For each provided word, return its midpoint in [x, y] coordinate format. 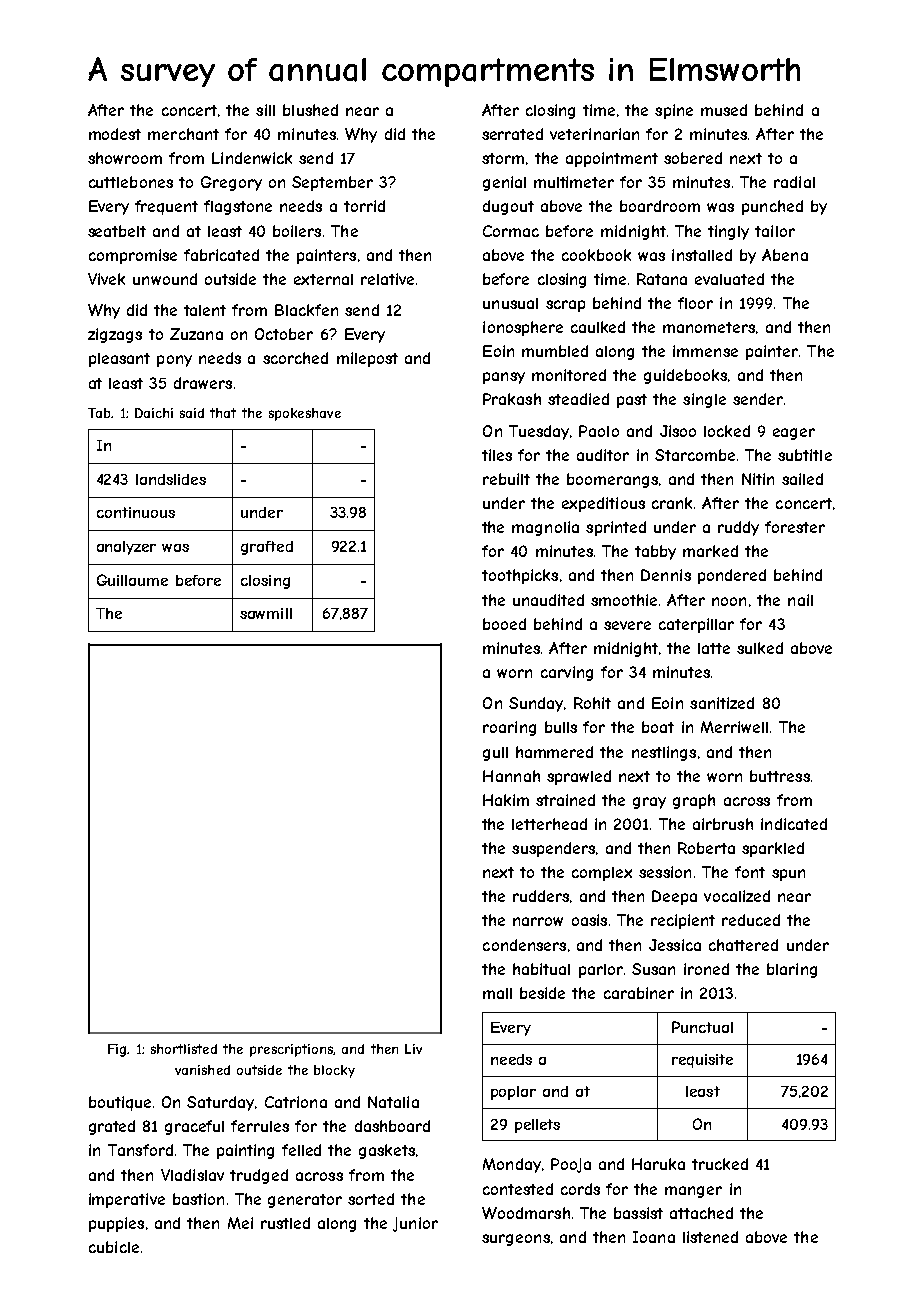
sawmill [266, 613]
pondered [732, 576]
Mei [240, 1223]
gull [495, 754]
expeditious [603, 504]
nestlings [664, 753]
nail [800, 600]
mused [724, 110]
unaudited [548, 600]
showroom [125, 158]
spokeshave [305, 414]
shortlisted [184, 1049]
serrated [512, 134]
